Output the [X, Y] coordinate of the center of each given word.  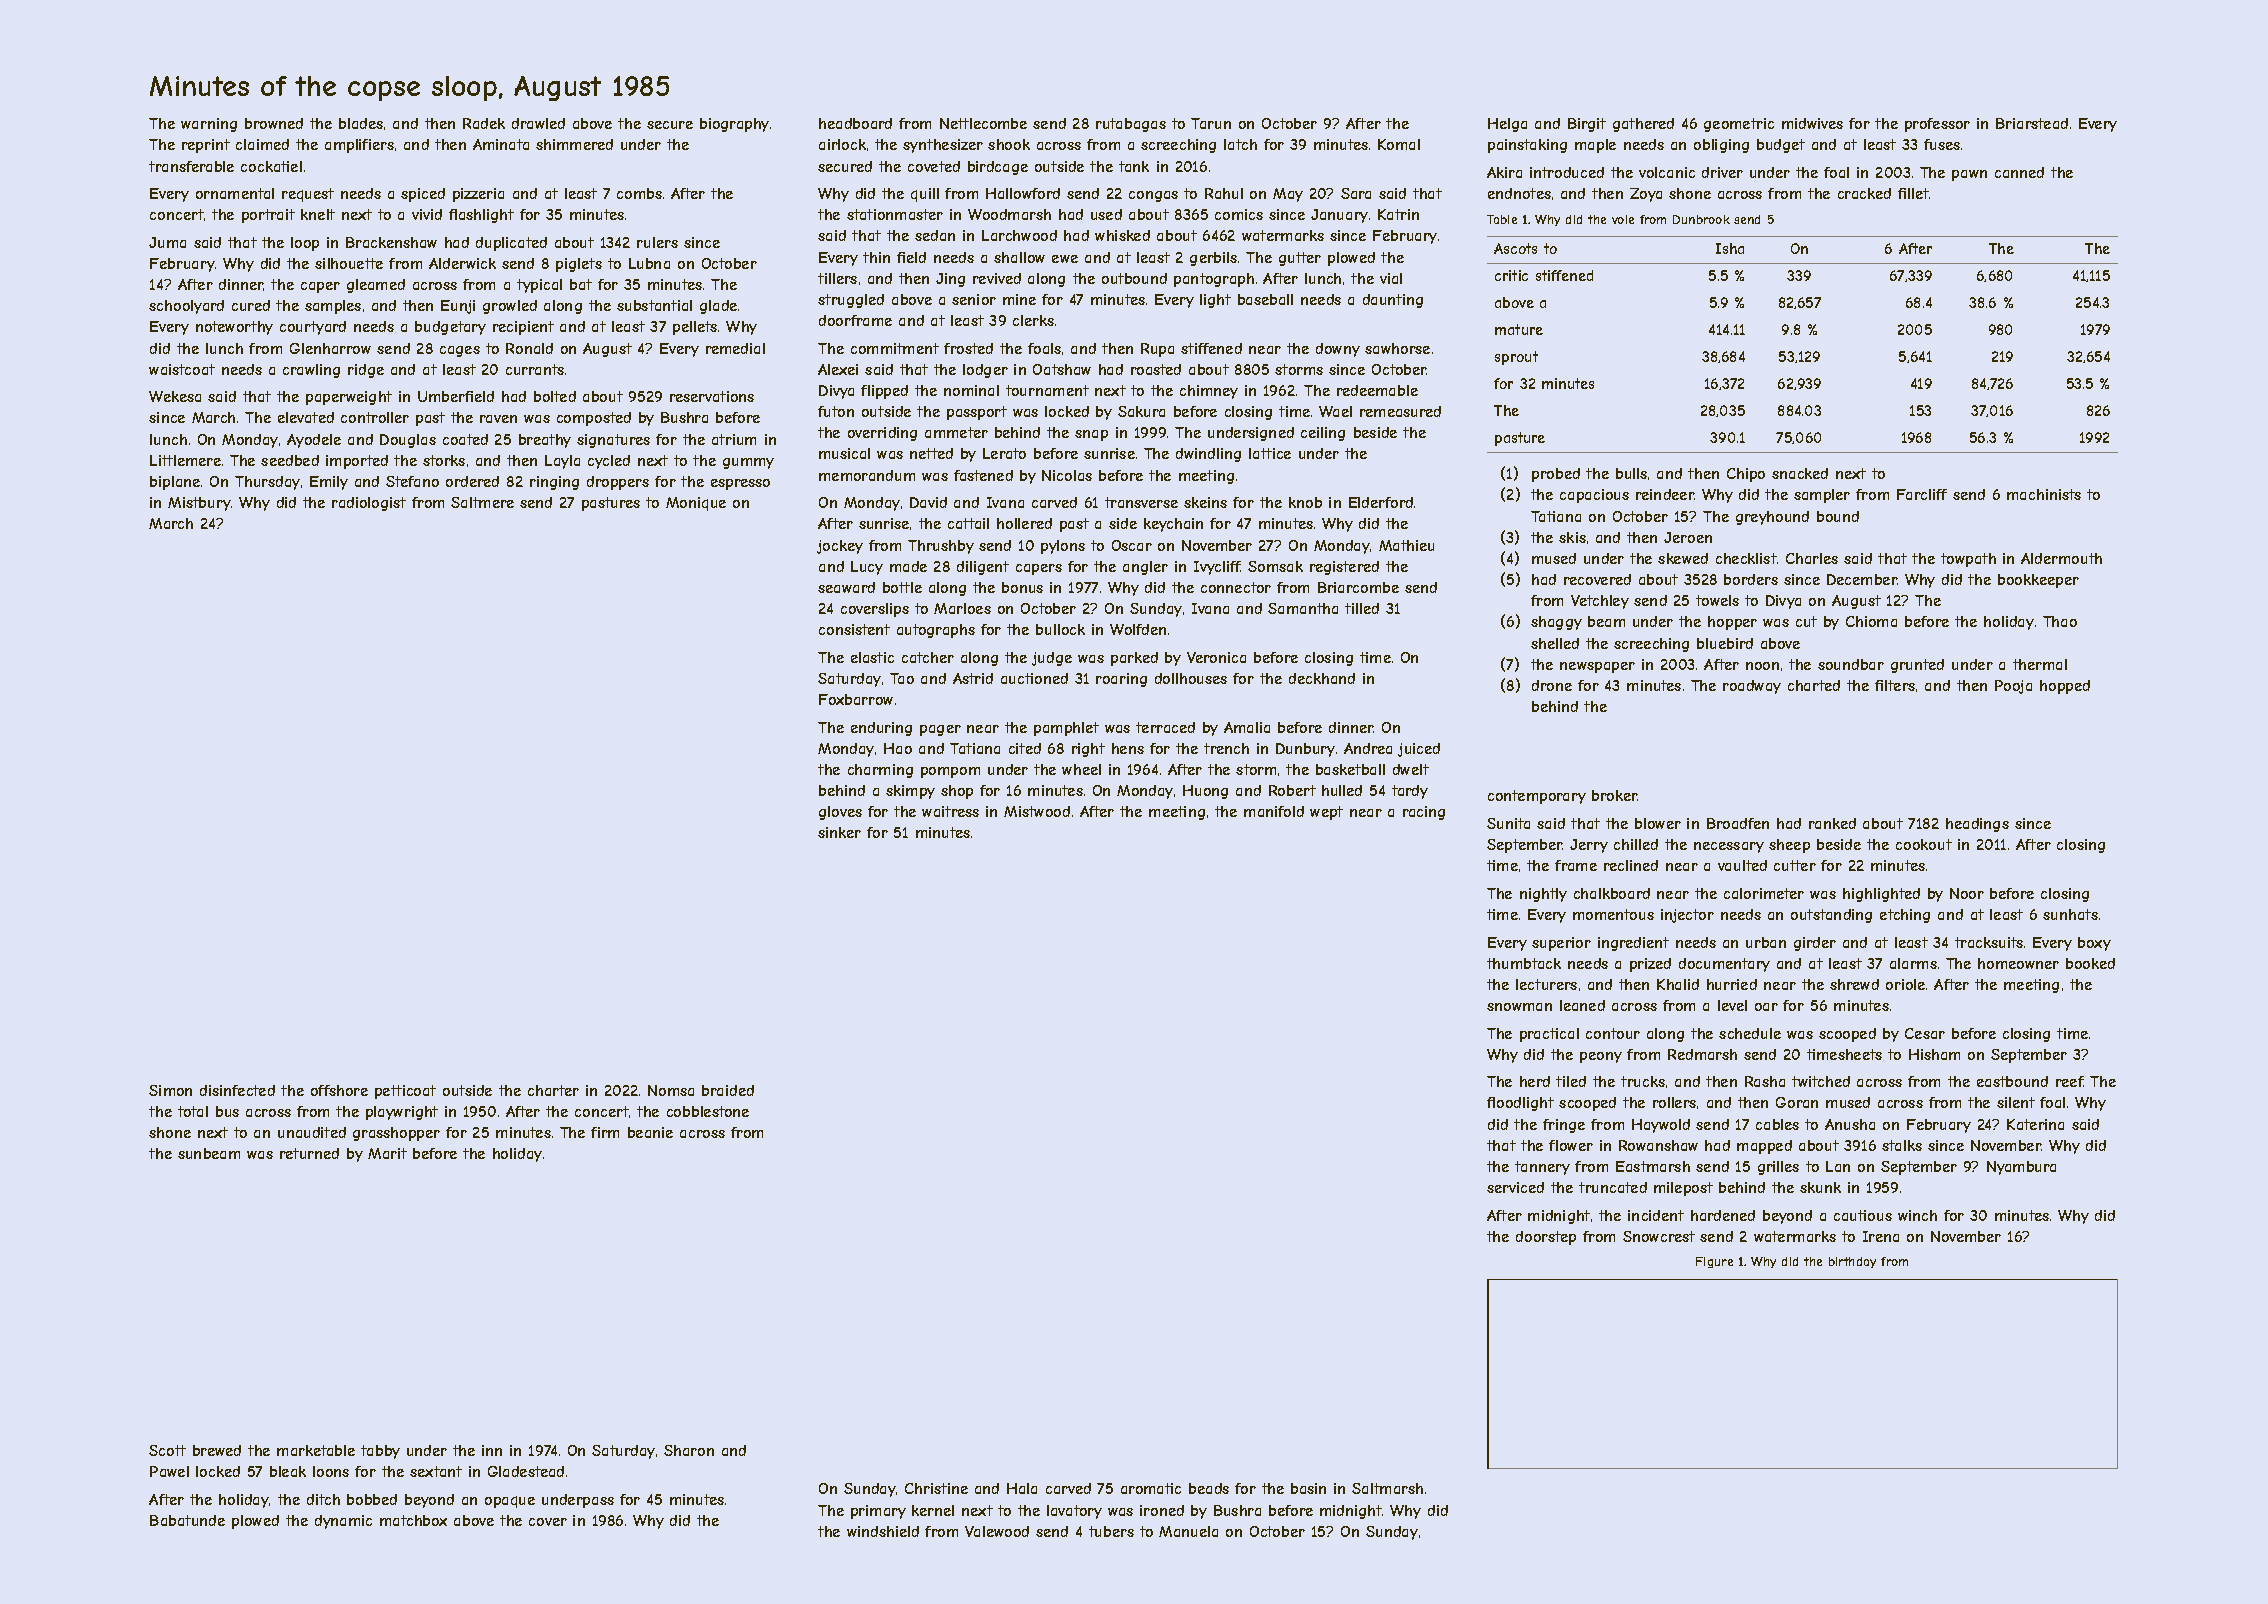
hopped [2065, 687]
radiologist [369, 504]
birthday [1852, 1262]
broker [1615, 795]
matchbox [413, 1520]
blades [361, 123]
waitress [950, 811]
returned [309, 1153]
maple [1595, 146]
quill [925, 195]
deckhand [1322, 678]
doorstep [1546, 1238]
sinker [839, 832]
